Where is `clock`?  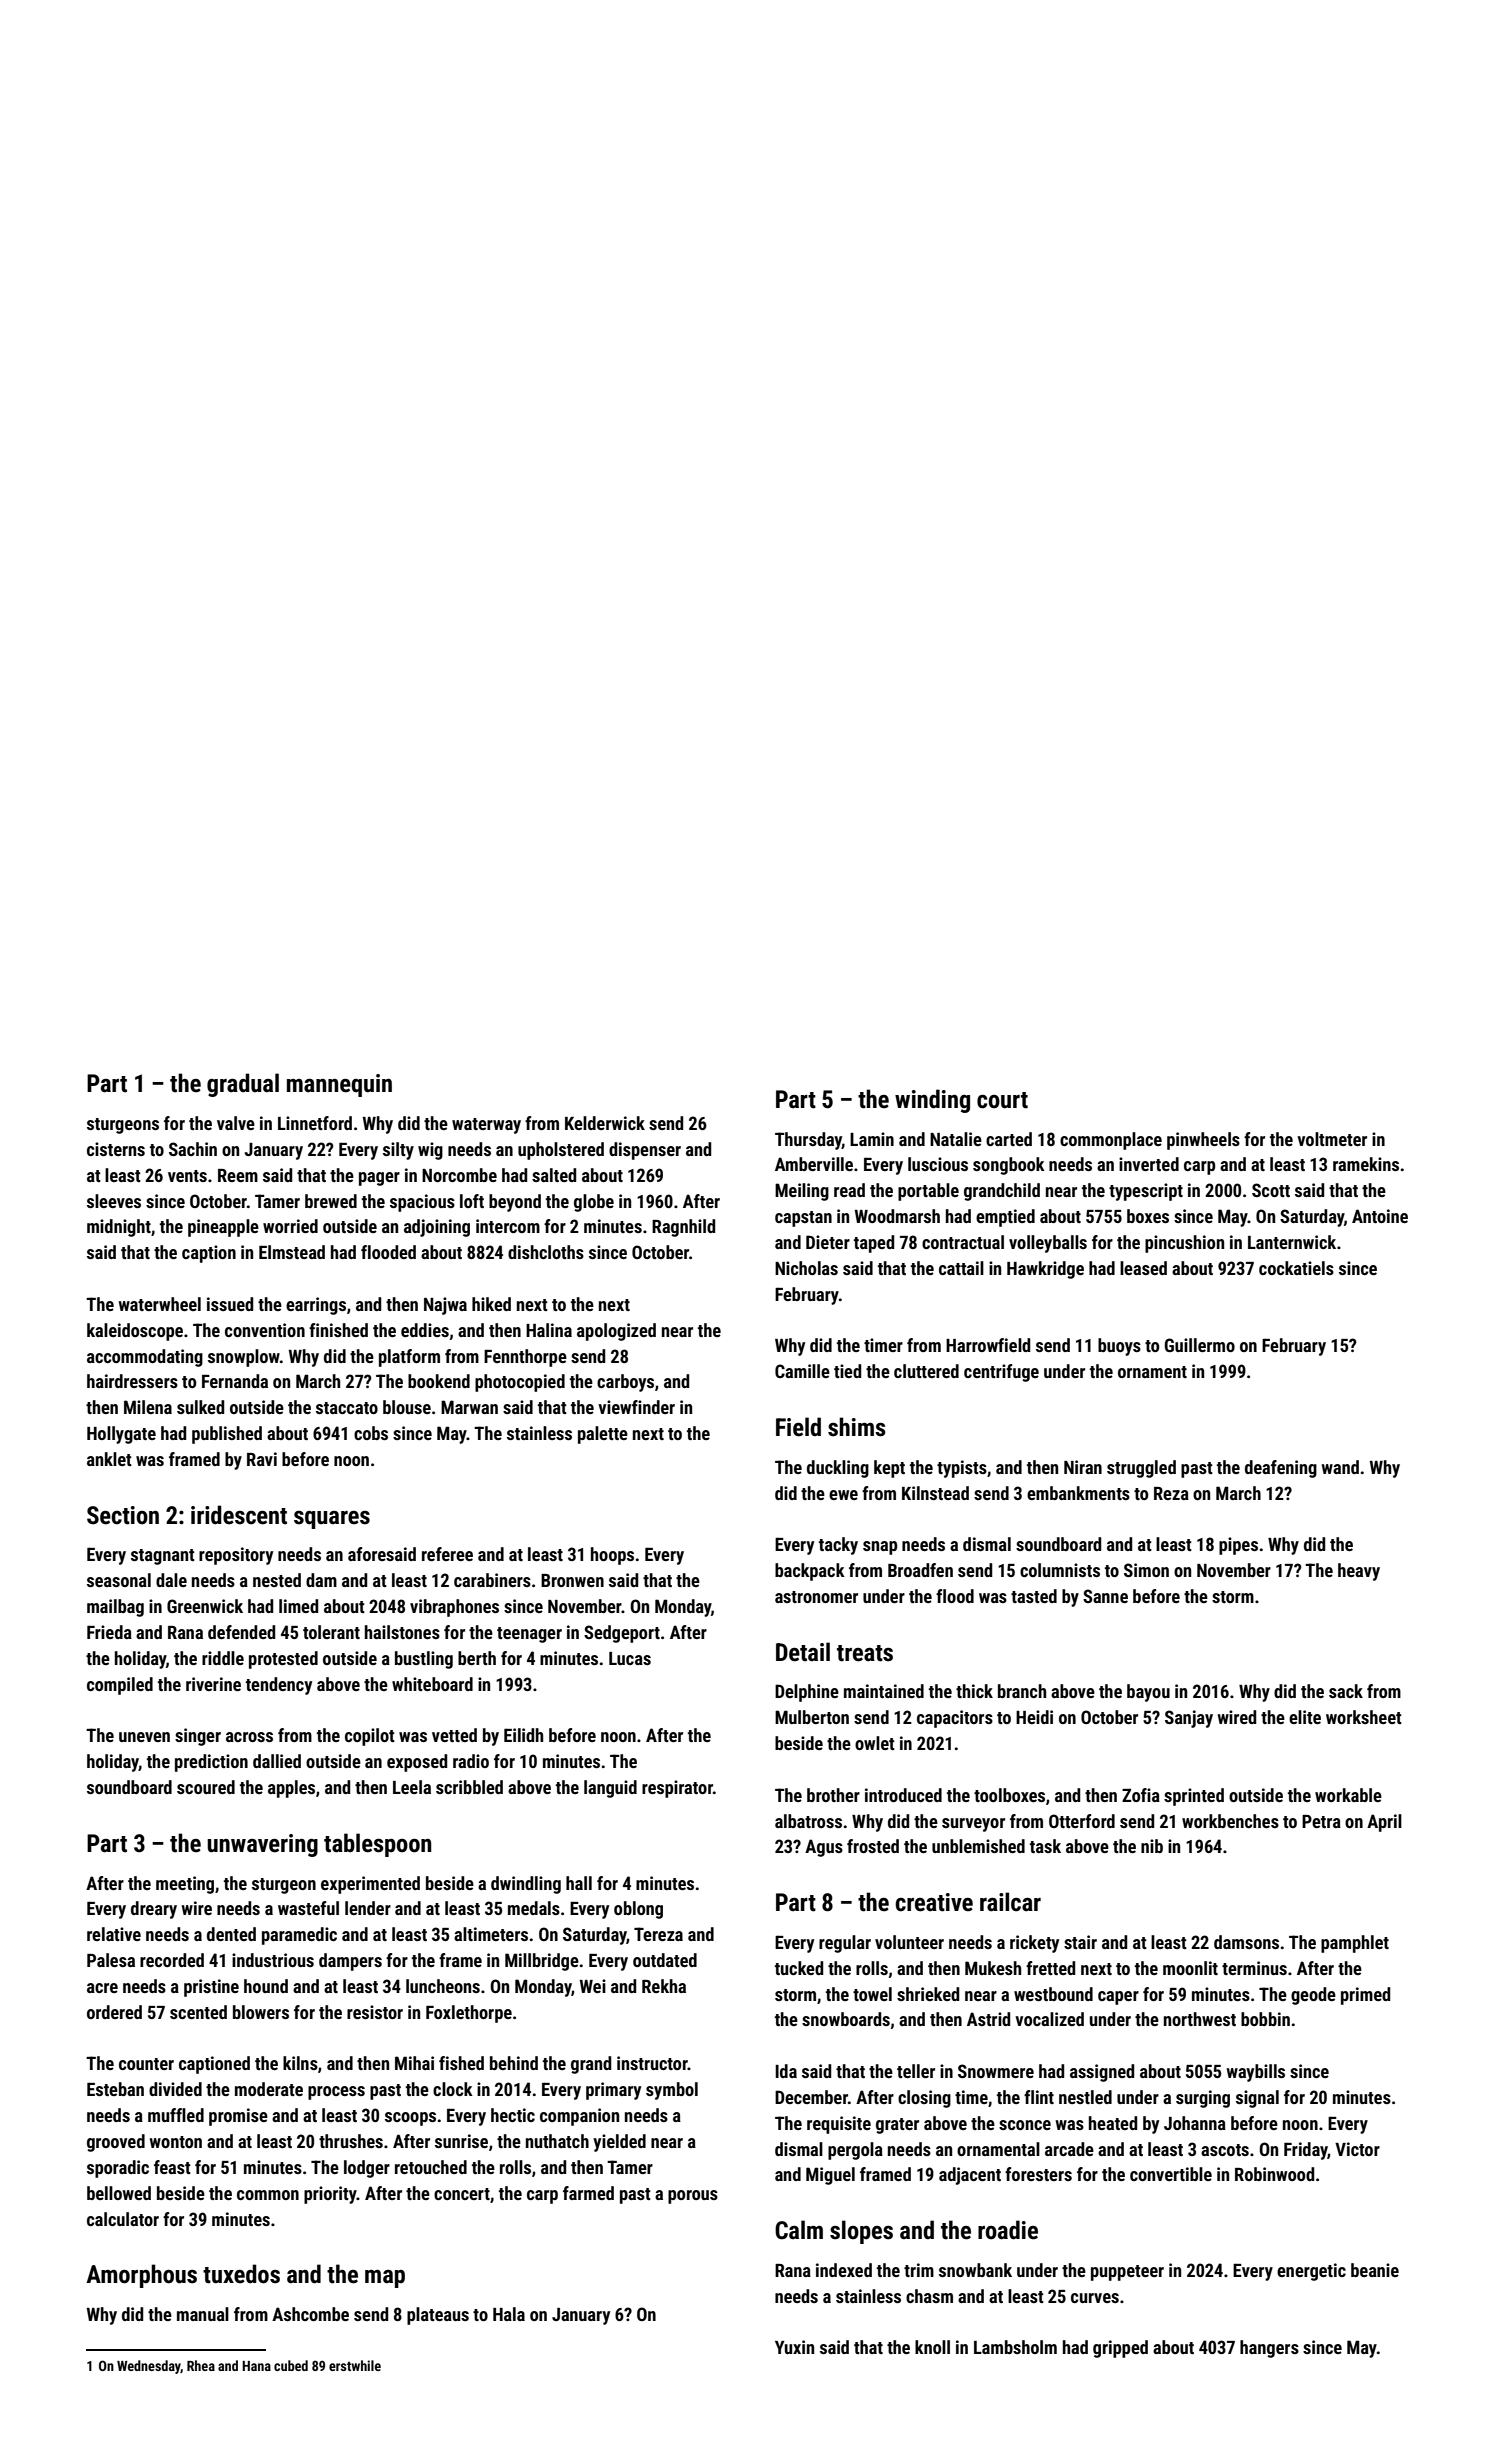
clock is located at coordinates (453, 2089).
